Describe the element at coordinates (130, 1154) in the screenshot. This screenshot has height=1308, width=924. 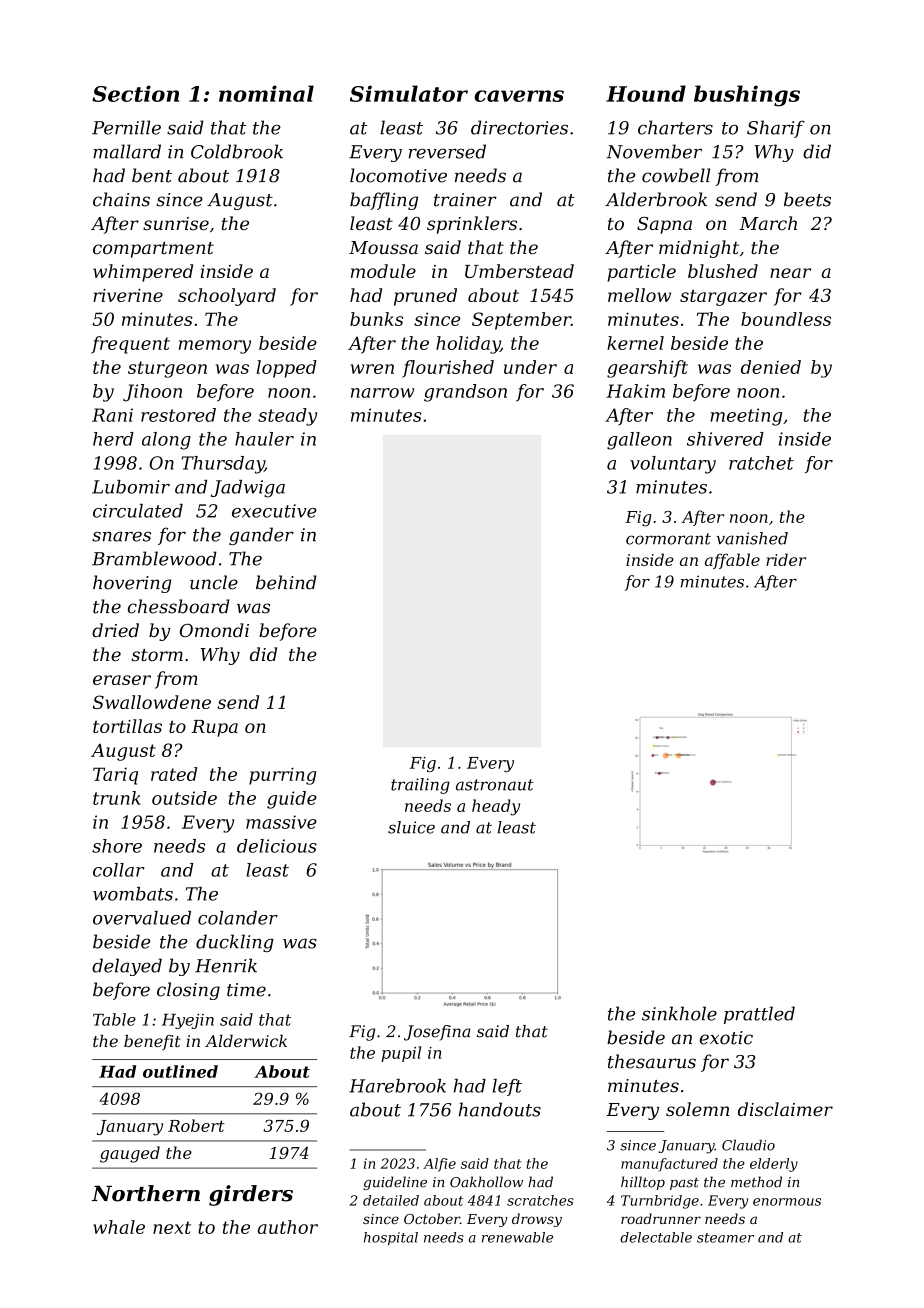
I see `gauged` at that location.
